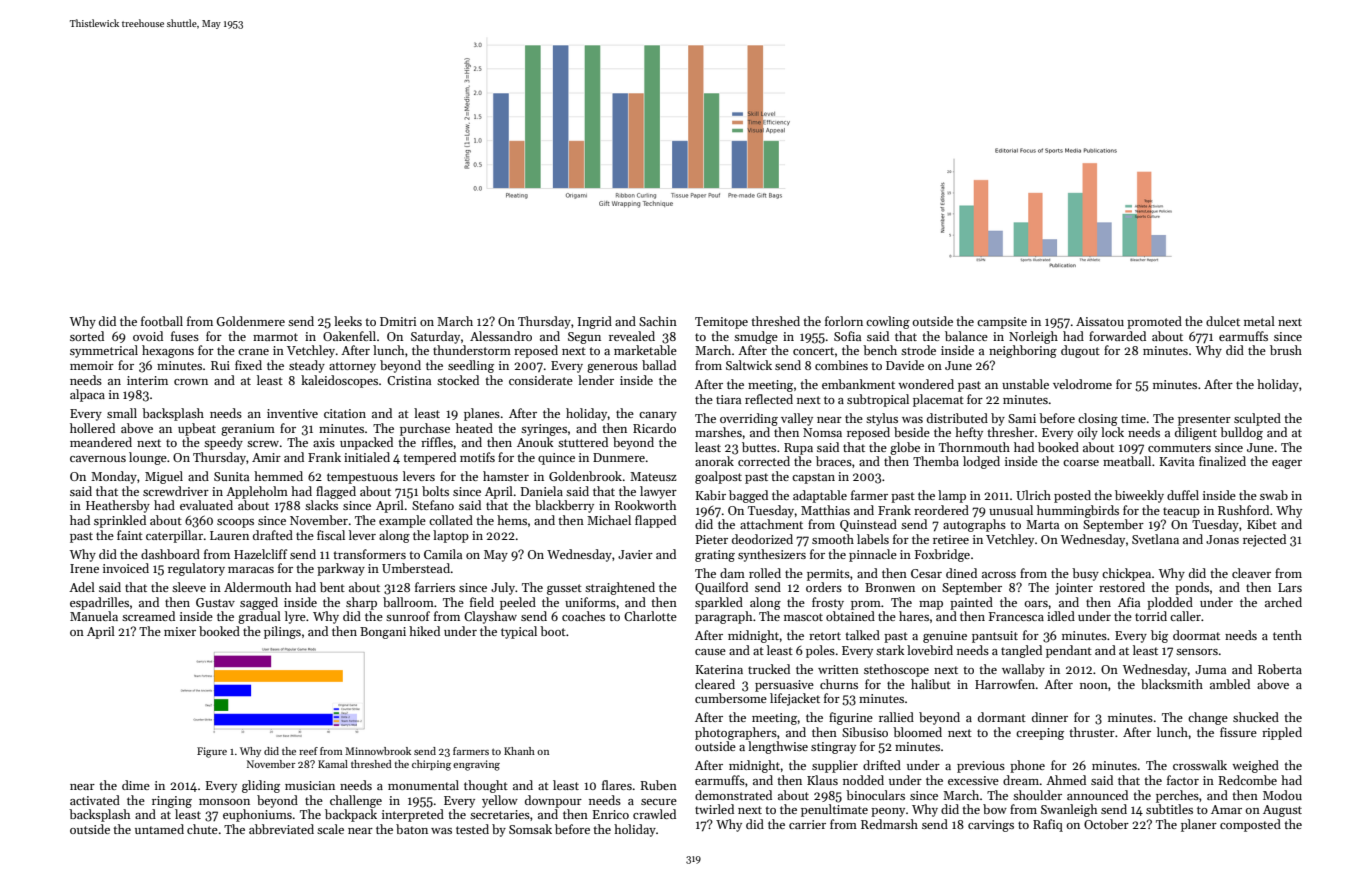 This screenshot has height=887, width=1372. I want to click on memoir, so click(92, 365).
